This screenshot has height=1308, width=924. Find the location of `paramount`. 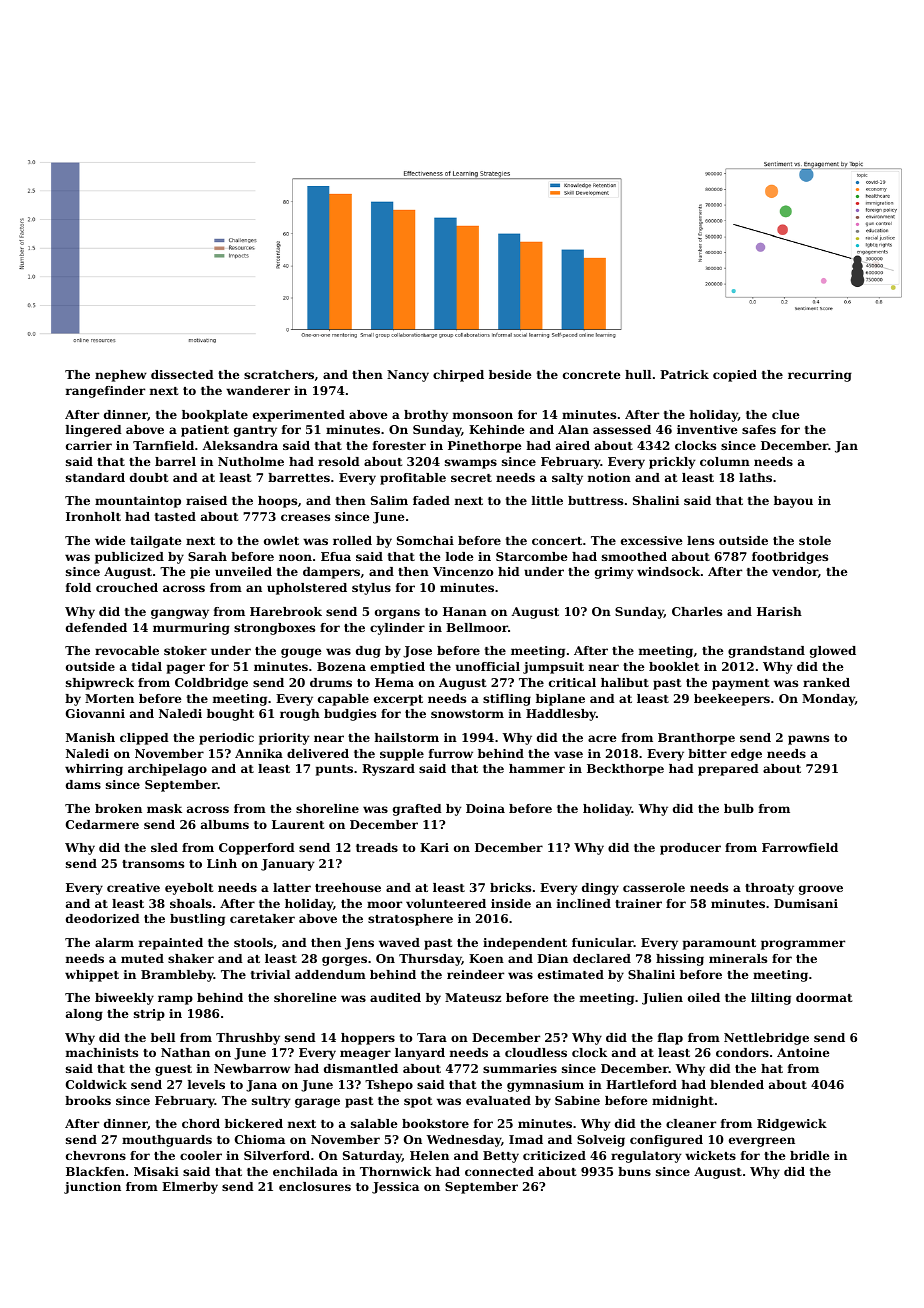

paramount is located at coordinates (719, 944).
